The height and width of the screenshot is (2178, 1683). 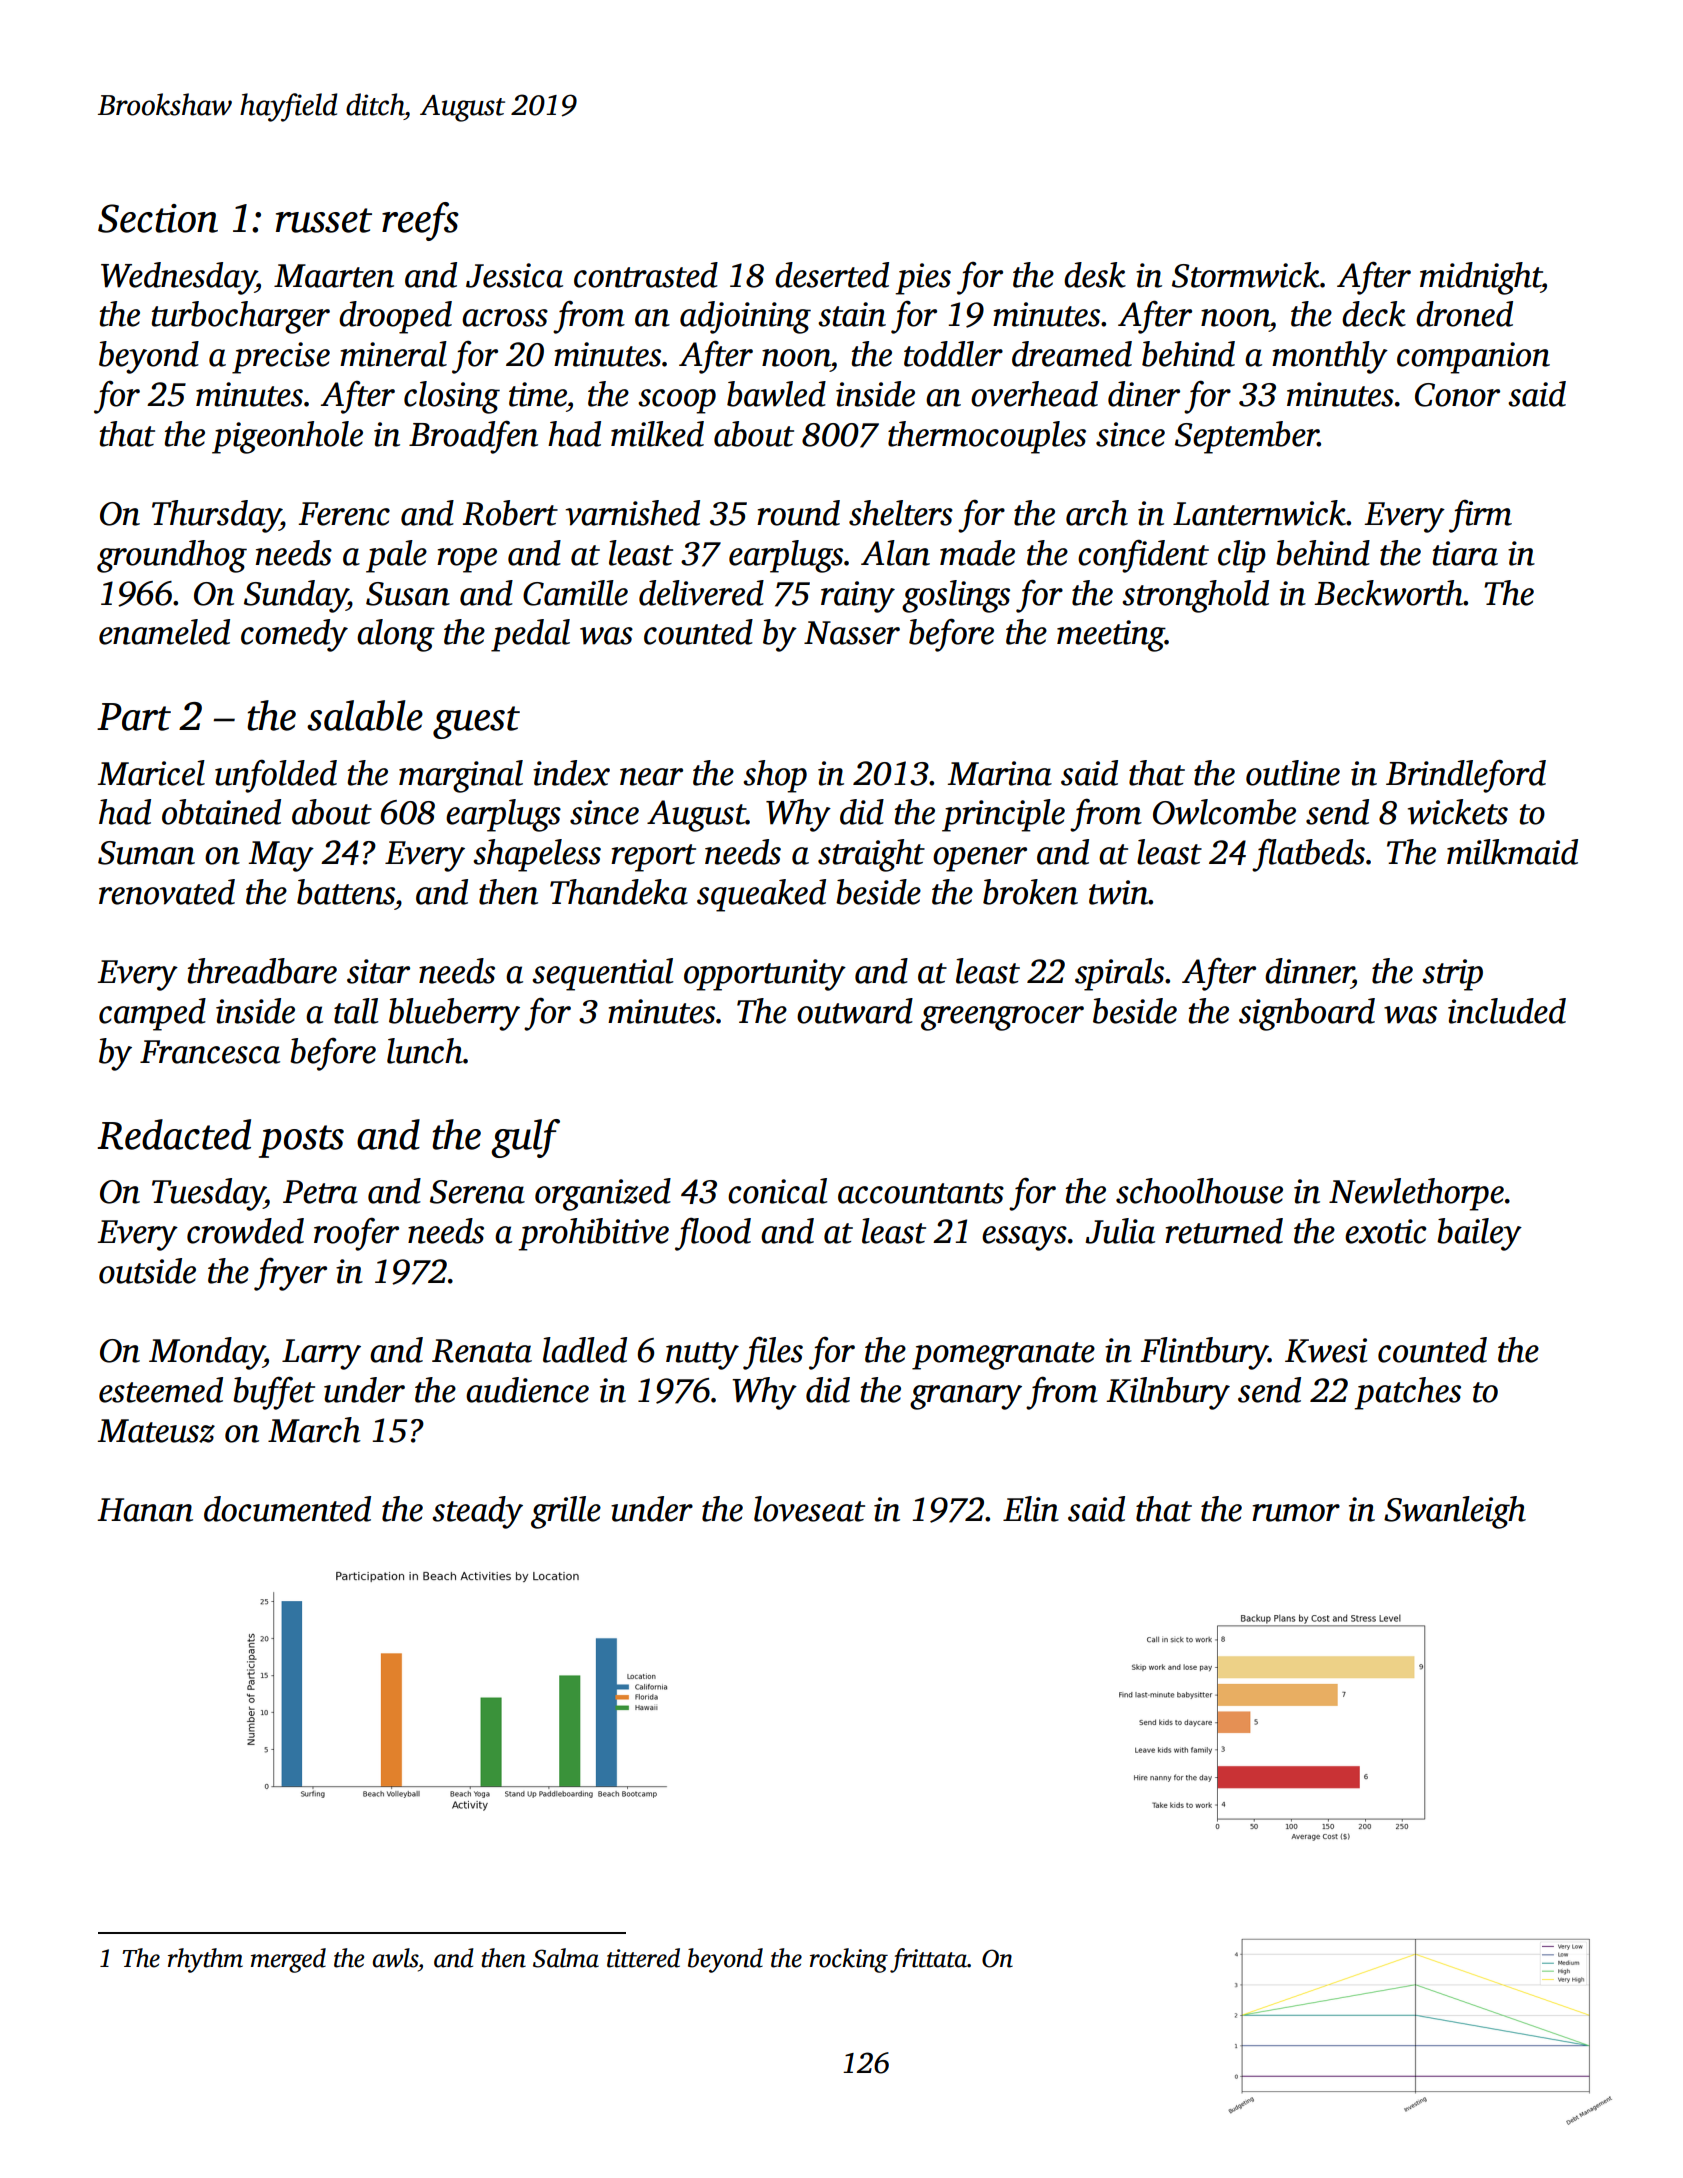 What do you see at coordinates (1480, 516) in the screenshot?
I see `firm` at bounding box center [1480, 516].
